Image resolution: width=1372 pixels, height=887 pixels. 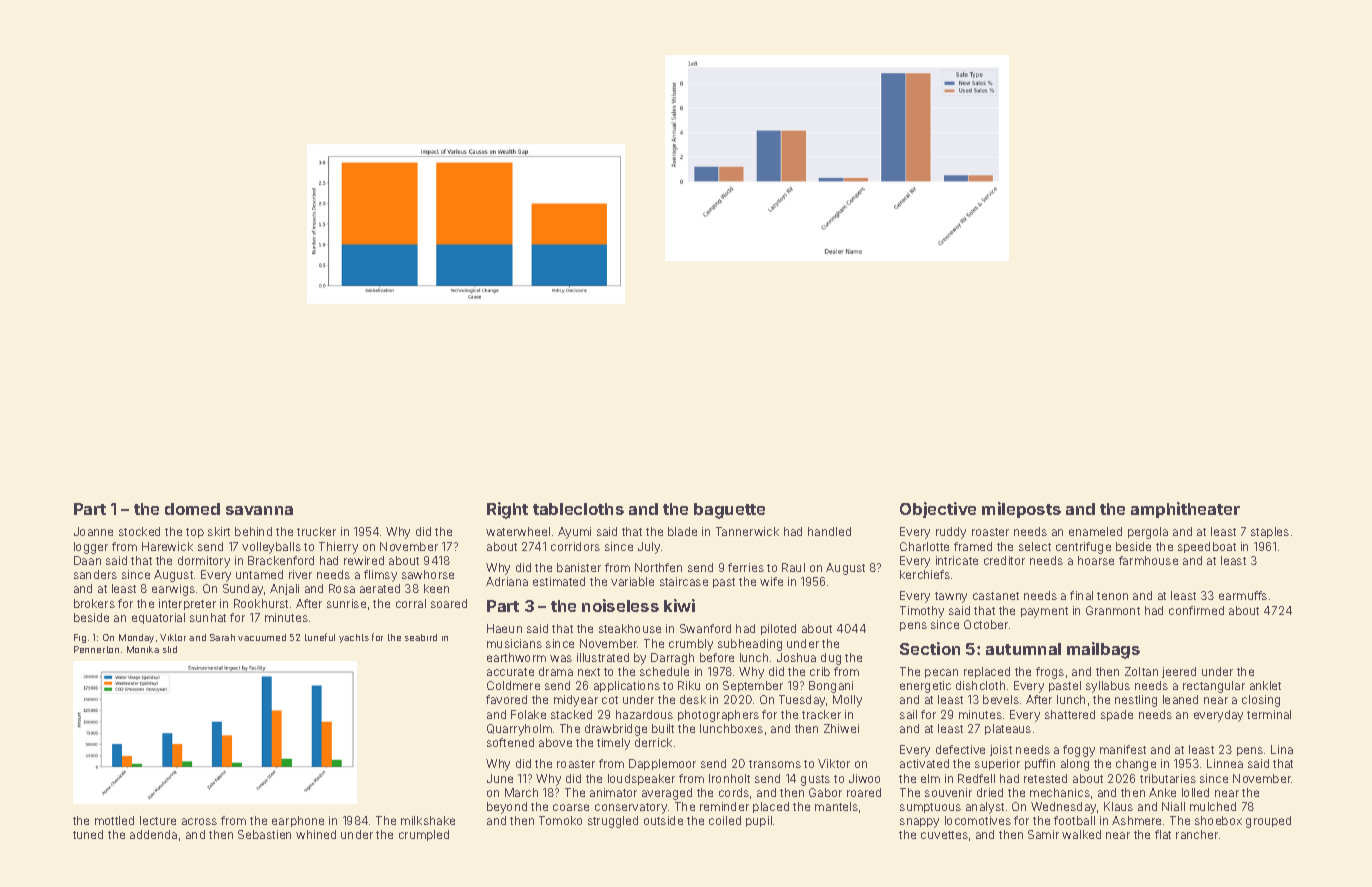 What do you see at coordinates (919, 823) in the document?
I see `snappy` at bounding box center [919, 823].
